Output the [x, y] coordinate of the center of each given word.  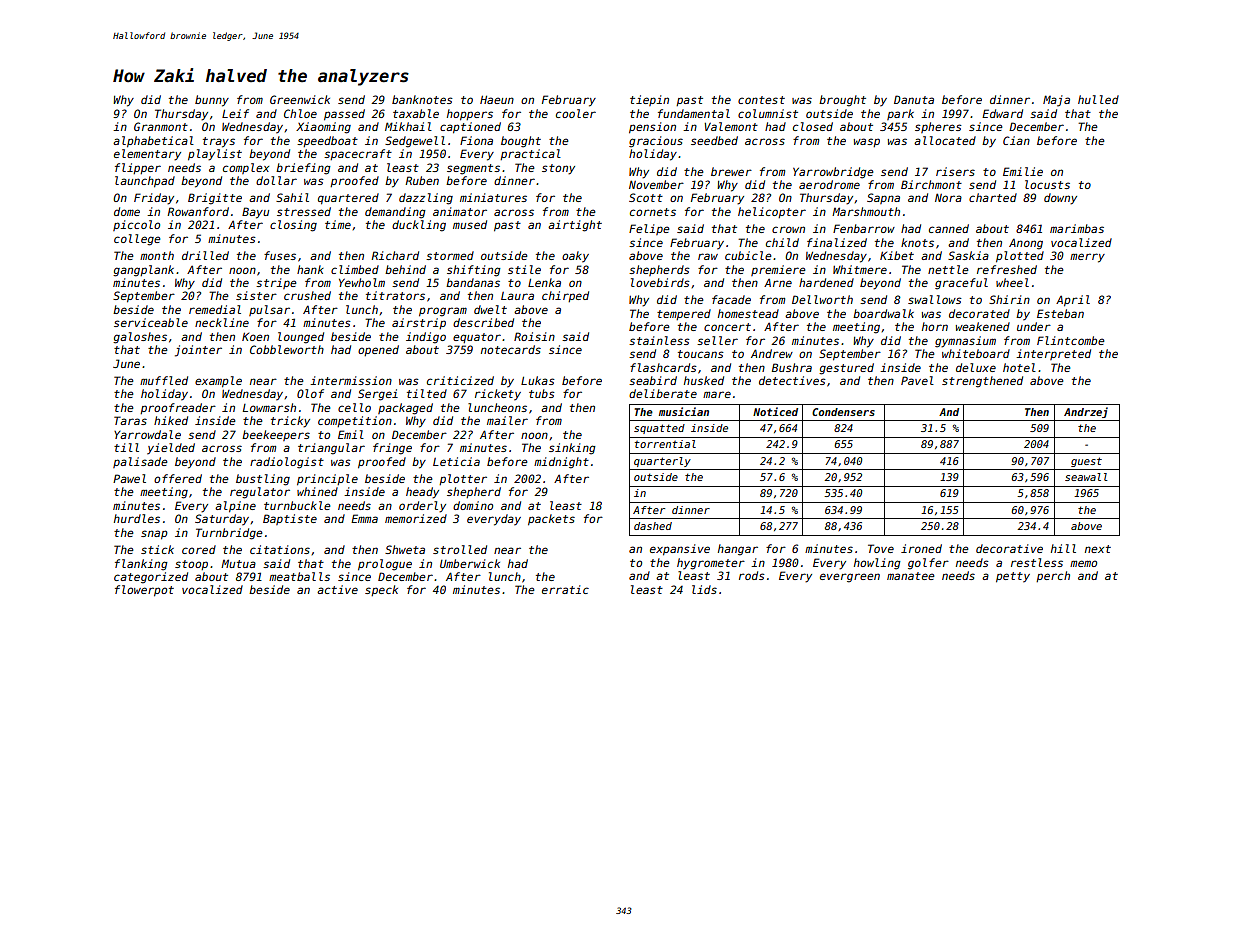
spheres [938, 127]
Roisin [534, 336]
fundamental [694, 113]
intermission [351, 380]
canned [949, 228]
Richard [395, 255]
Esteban [1060, 313]
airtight [575, 226]
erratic [565, 589]
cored [199, 549]
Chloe [300, 113]
